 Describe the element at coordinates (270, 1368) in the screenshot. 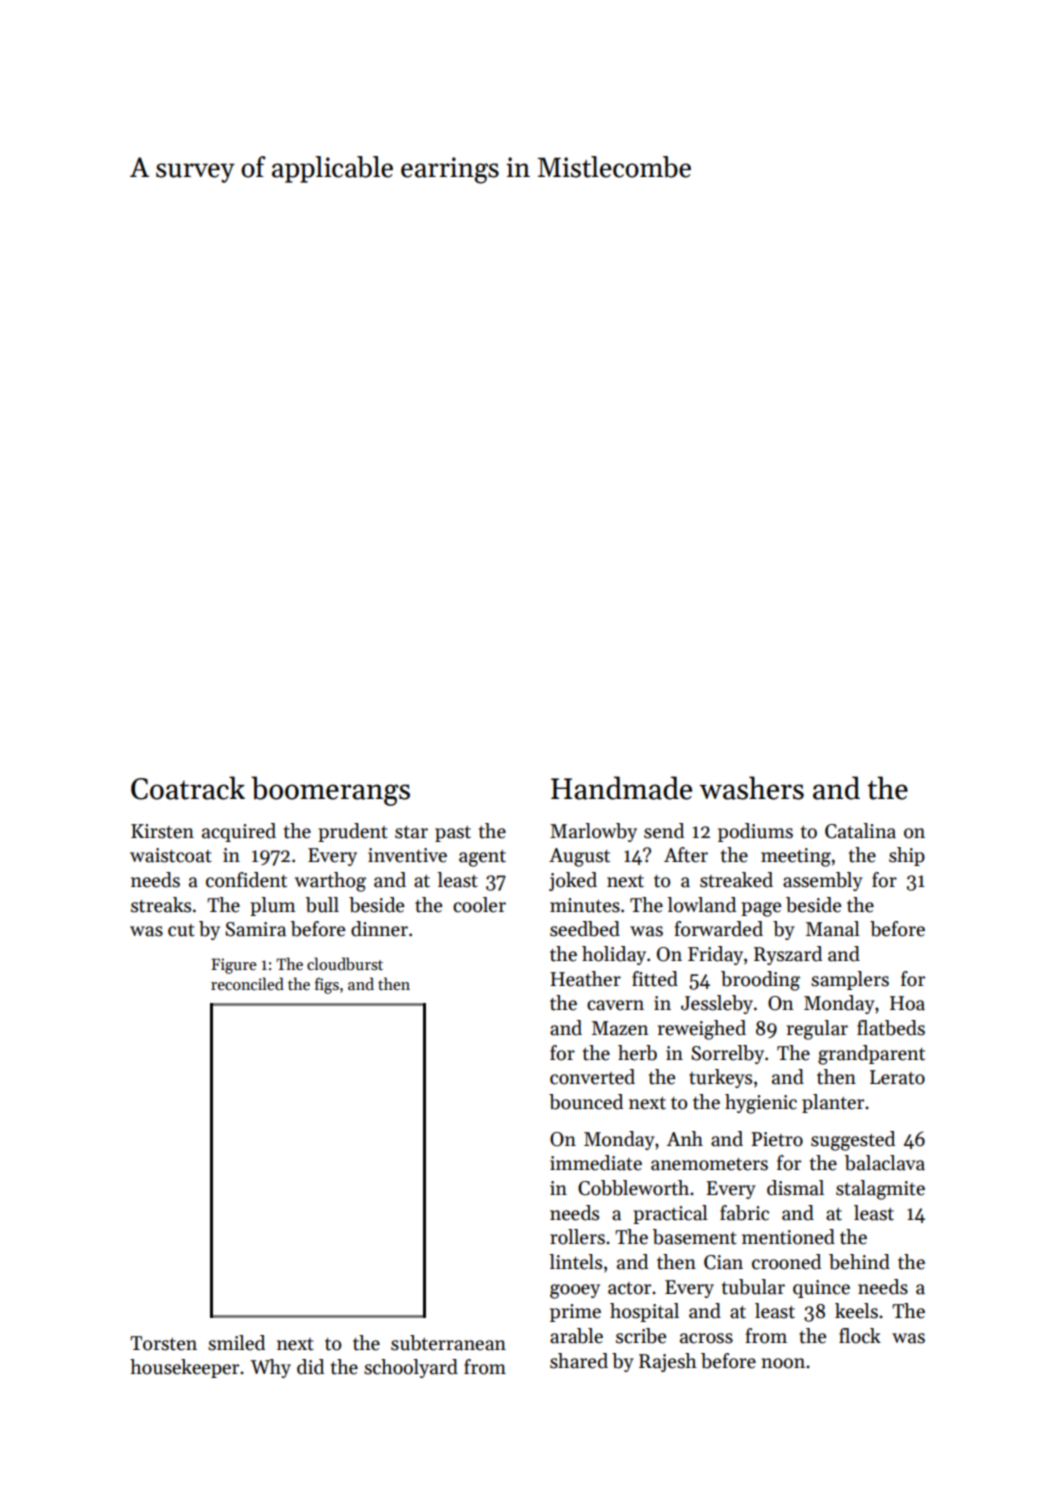

I see `Why` at that location.
